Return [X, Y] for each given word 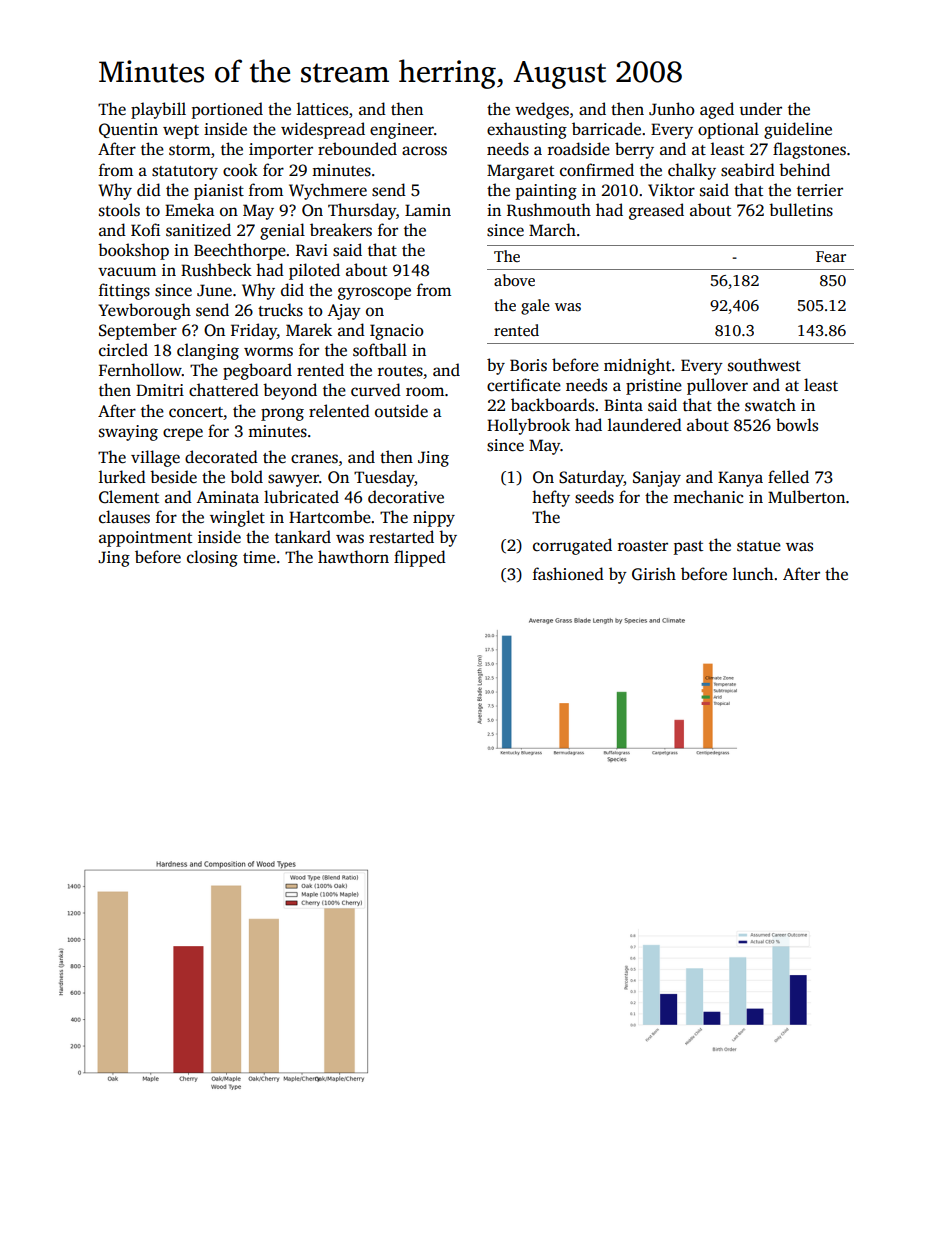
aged [717, 110]
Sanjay [657, 479]
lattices [322, 109]
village [155, 458]
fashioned [568, 574]
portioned [227, 110]
